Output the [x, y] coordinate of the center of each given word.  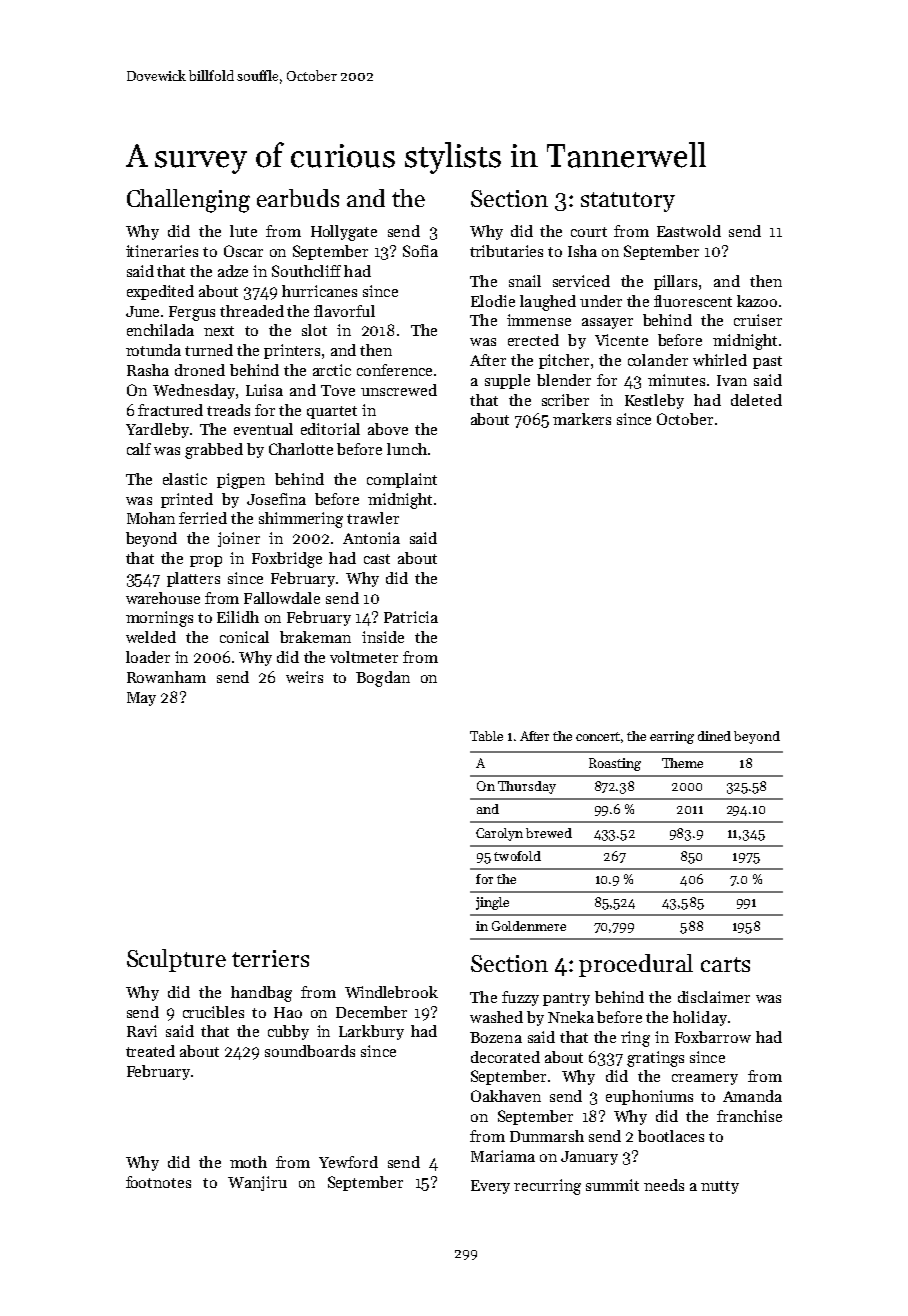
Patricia [411, 617]
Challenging [188, 201]
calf [139, 449]
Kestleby [654, 401]
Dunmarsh [547, 1136]
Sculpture [176, 960]
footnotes [158, 1182]
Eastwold [689, 231]
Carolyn [499, 834]
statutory [628, 202]
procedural [636, 965]
